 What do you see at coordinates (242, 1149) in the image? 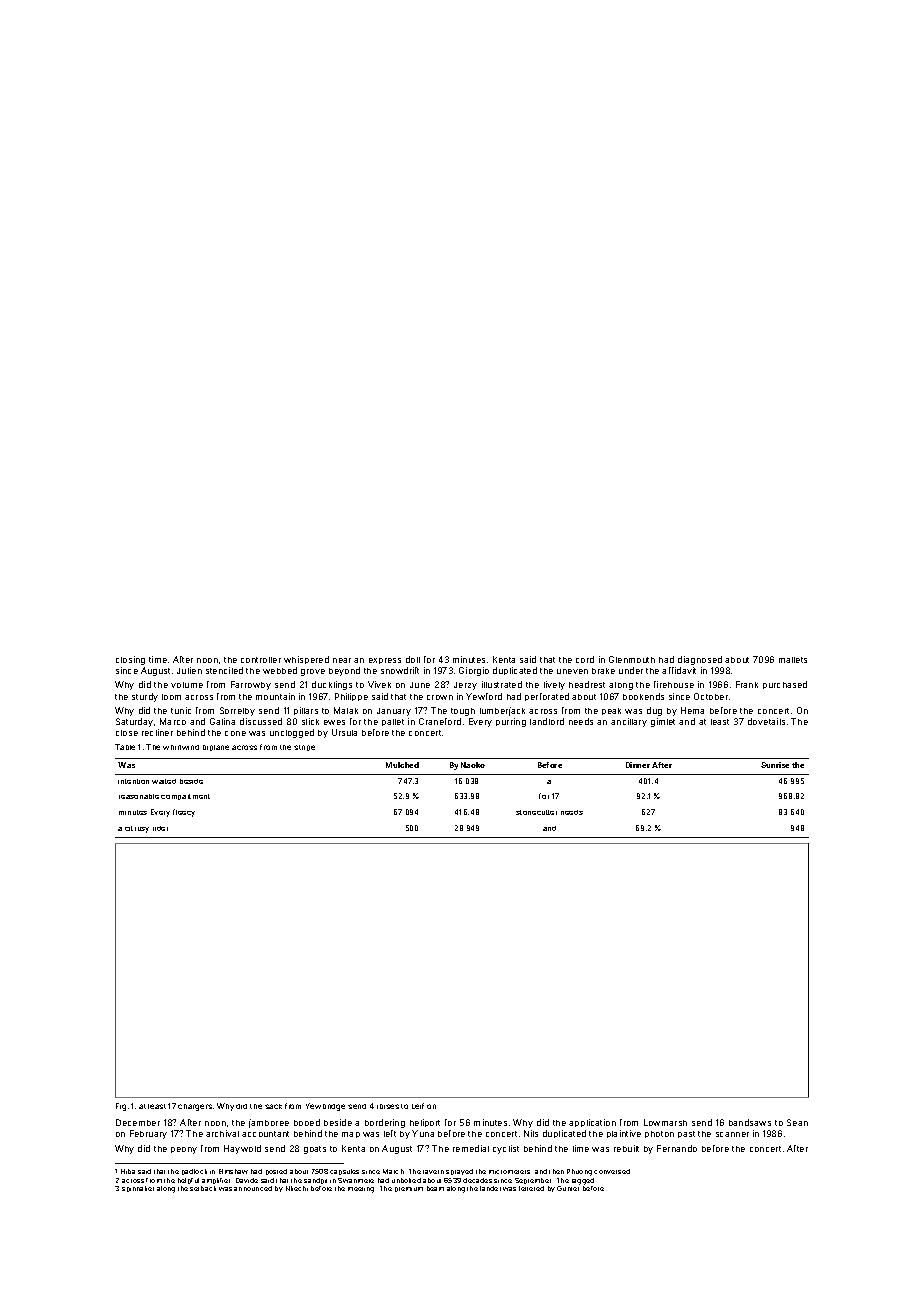
I see `Haywold` at bounding box center [242, 1149].
